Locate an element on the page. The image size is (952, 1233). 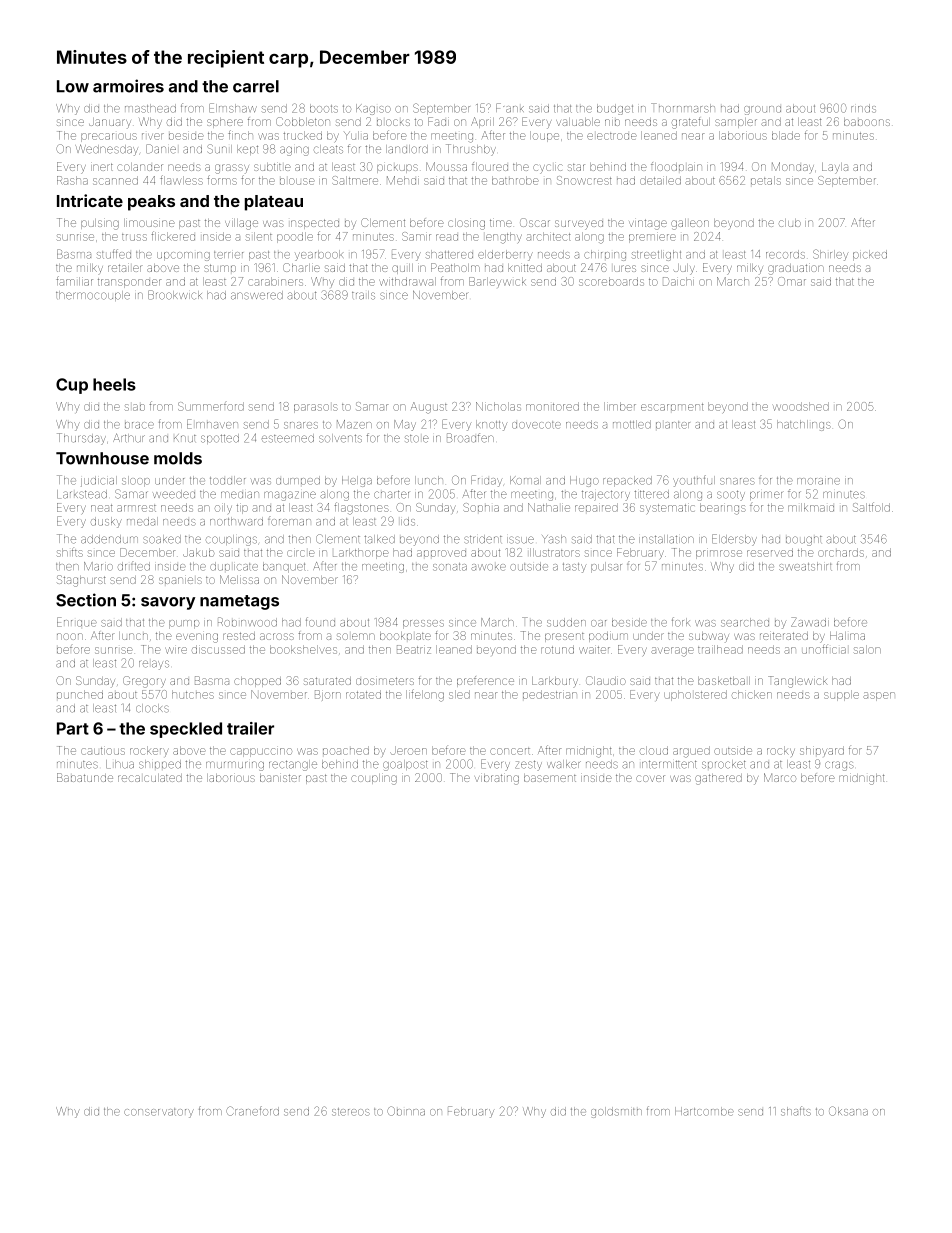
gathered is located at coordinates (718, 779).
